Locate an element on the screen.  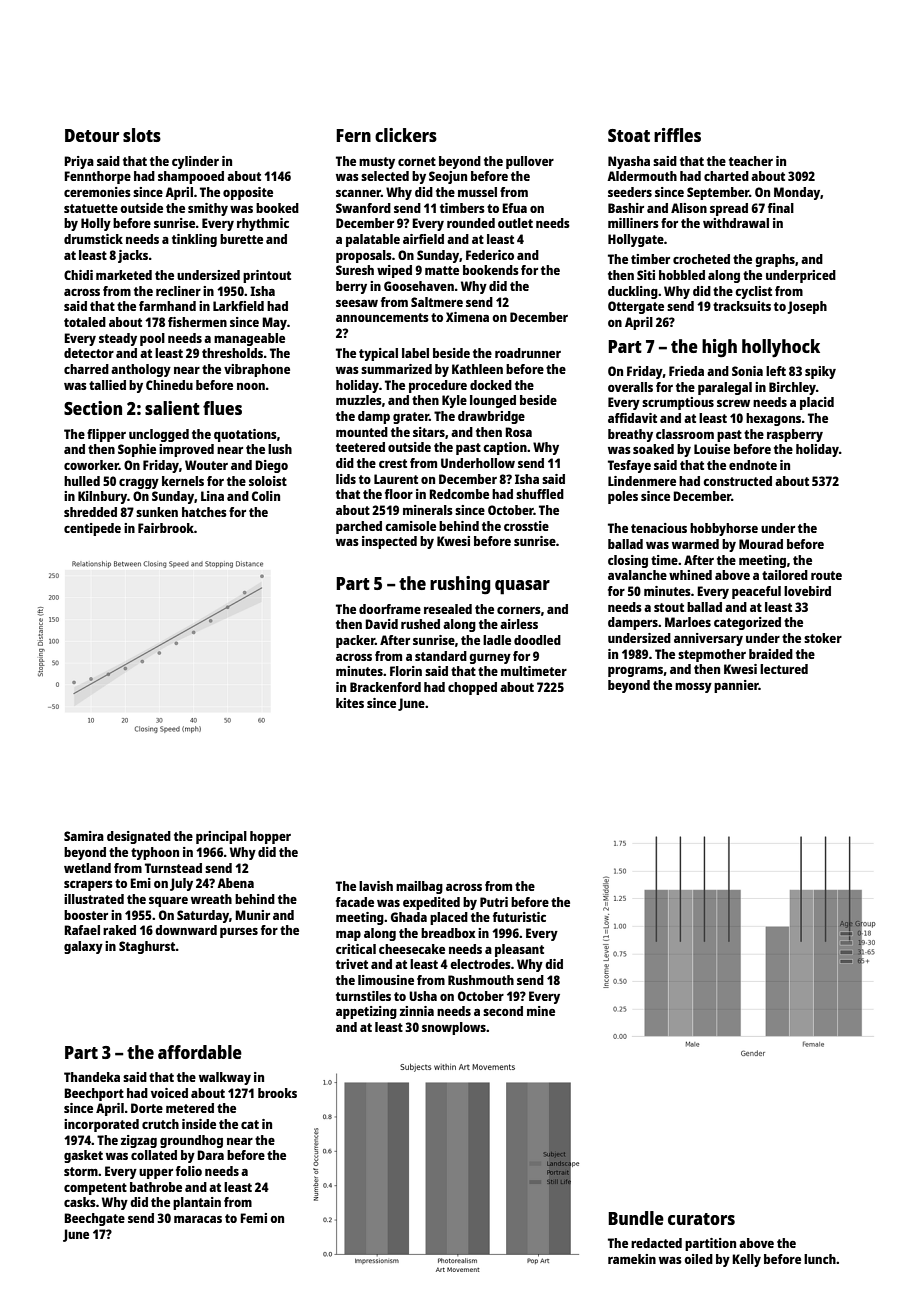
pullover is located at coordinates (530, 162).
